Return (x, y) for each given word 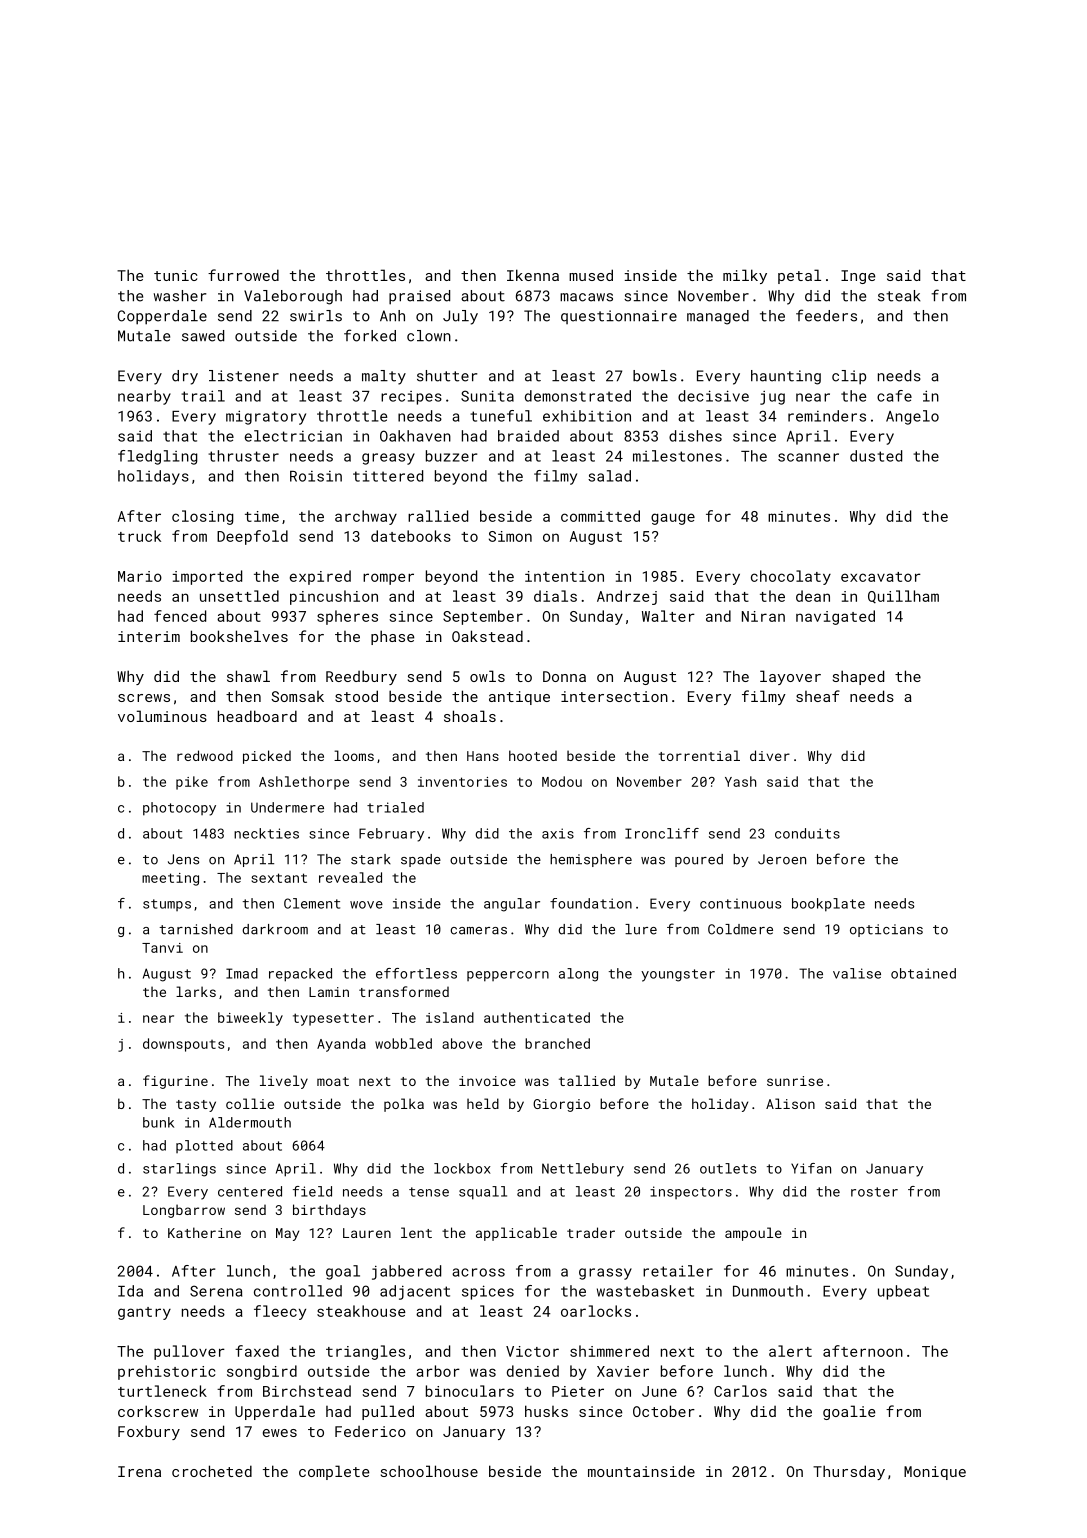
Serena (216, 1291)
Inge (858, 277)
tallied (587, 1080)
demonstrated (578, 396)
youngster (678, 975)
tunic (175, 275)
